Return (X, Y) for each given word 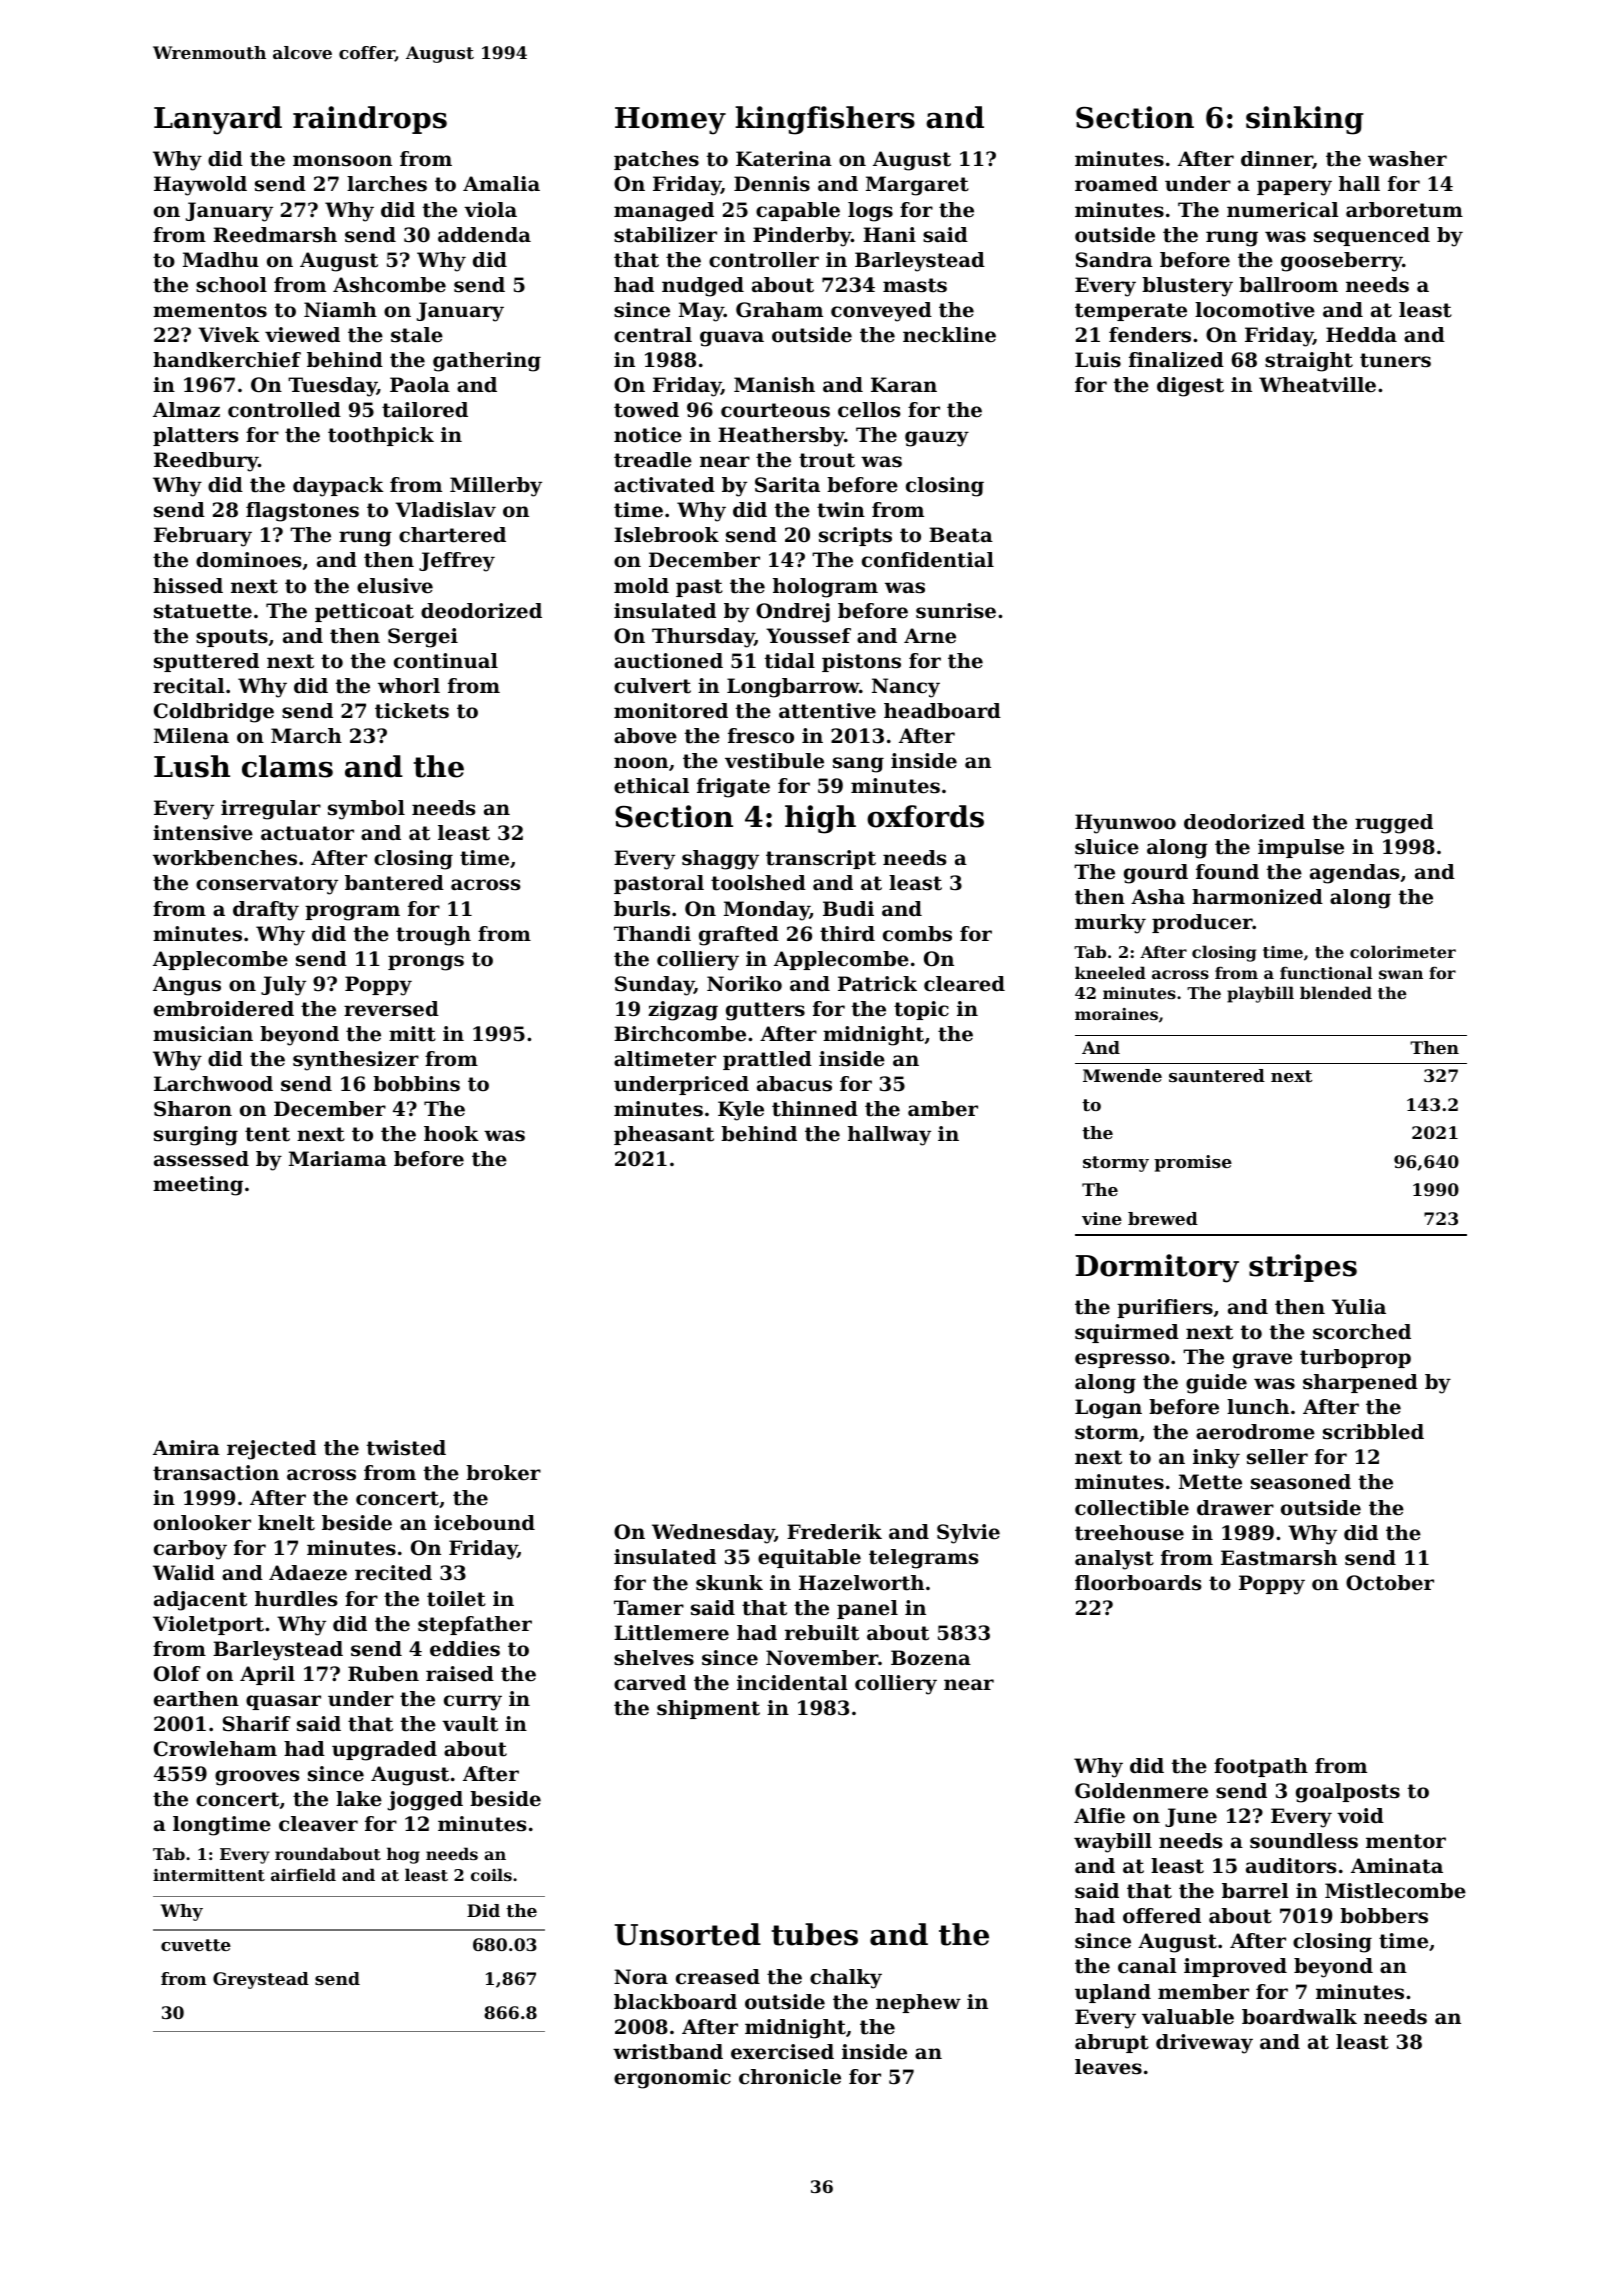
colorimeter (1403, 951)
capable (798, 211)
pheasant (664, 1135)
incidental (792, 1683)
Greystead (261, 1980)
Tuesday (332, 387)
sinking (1305, 120)
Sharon (193, 1109)
